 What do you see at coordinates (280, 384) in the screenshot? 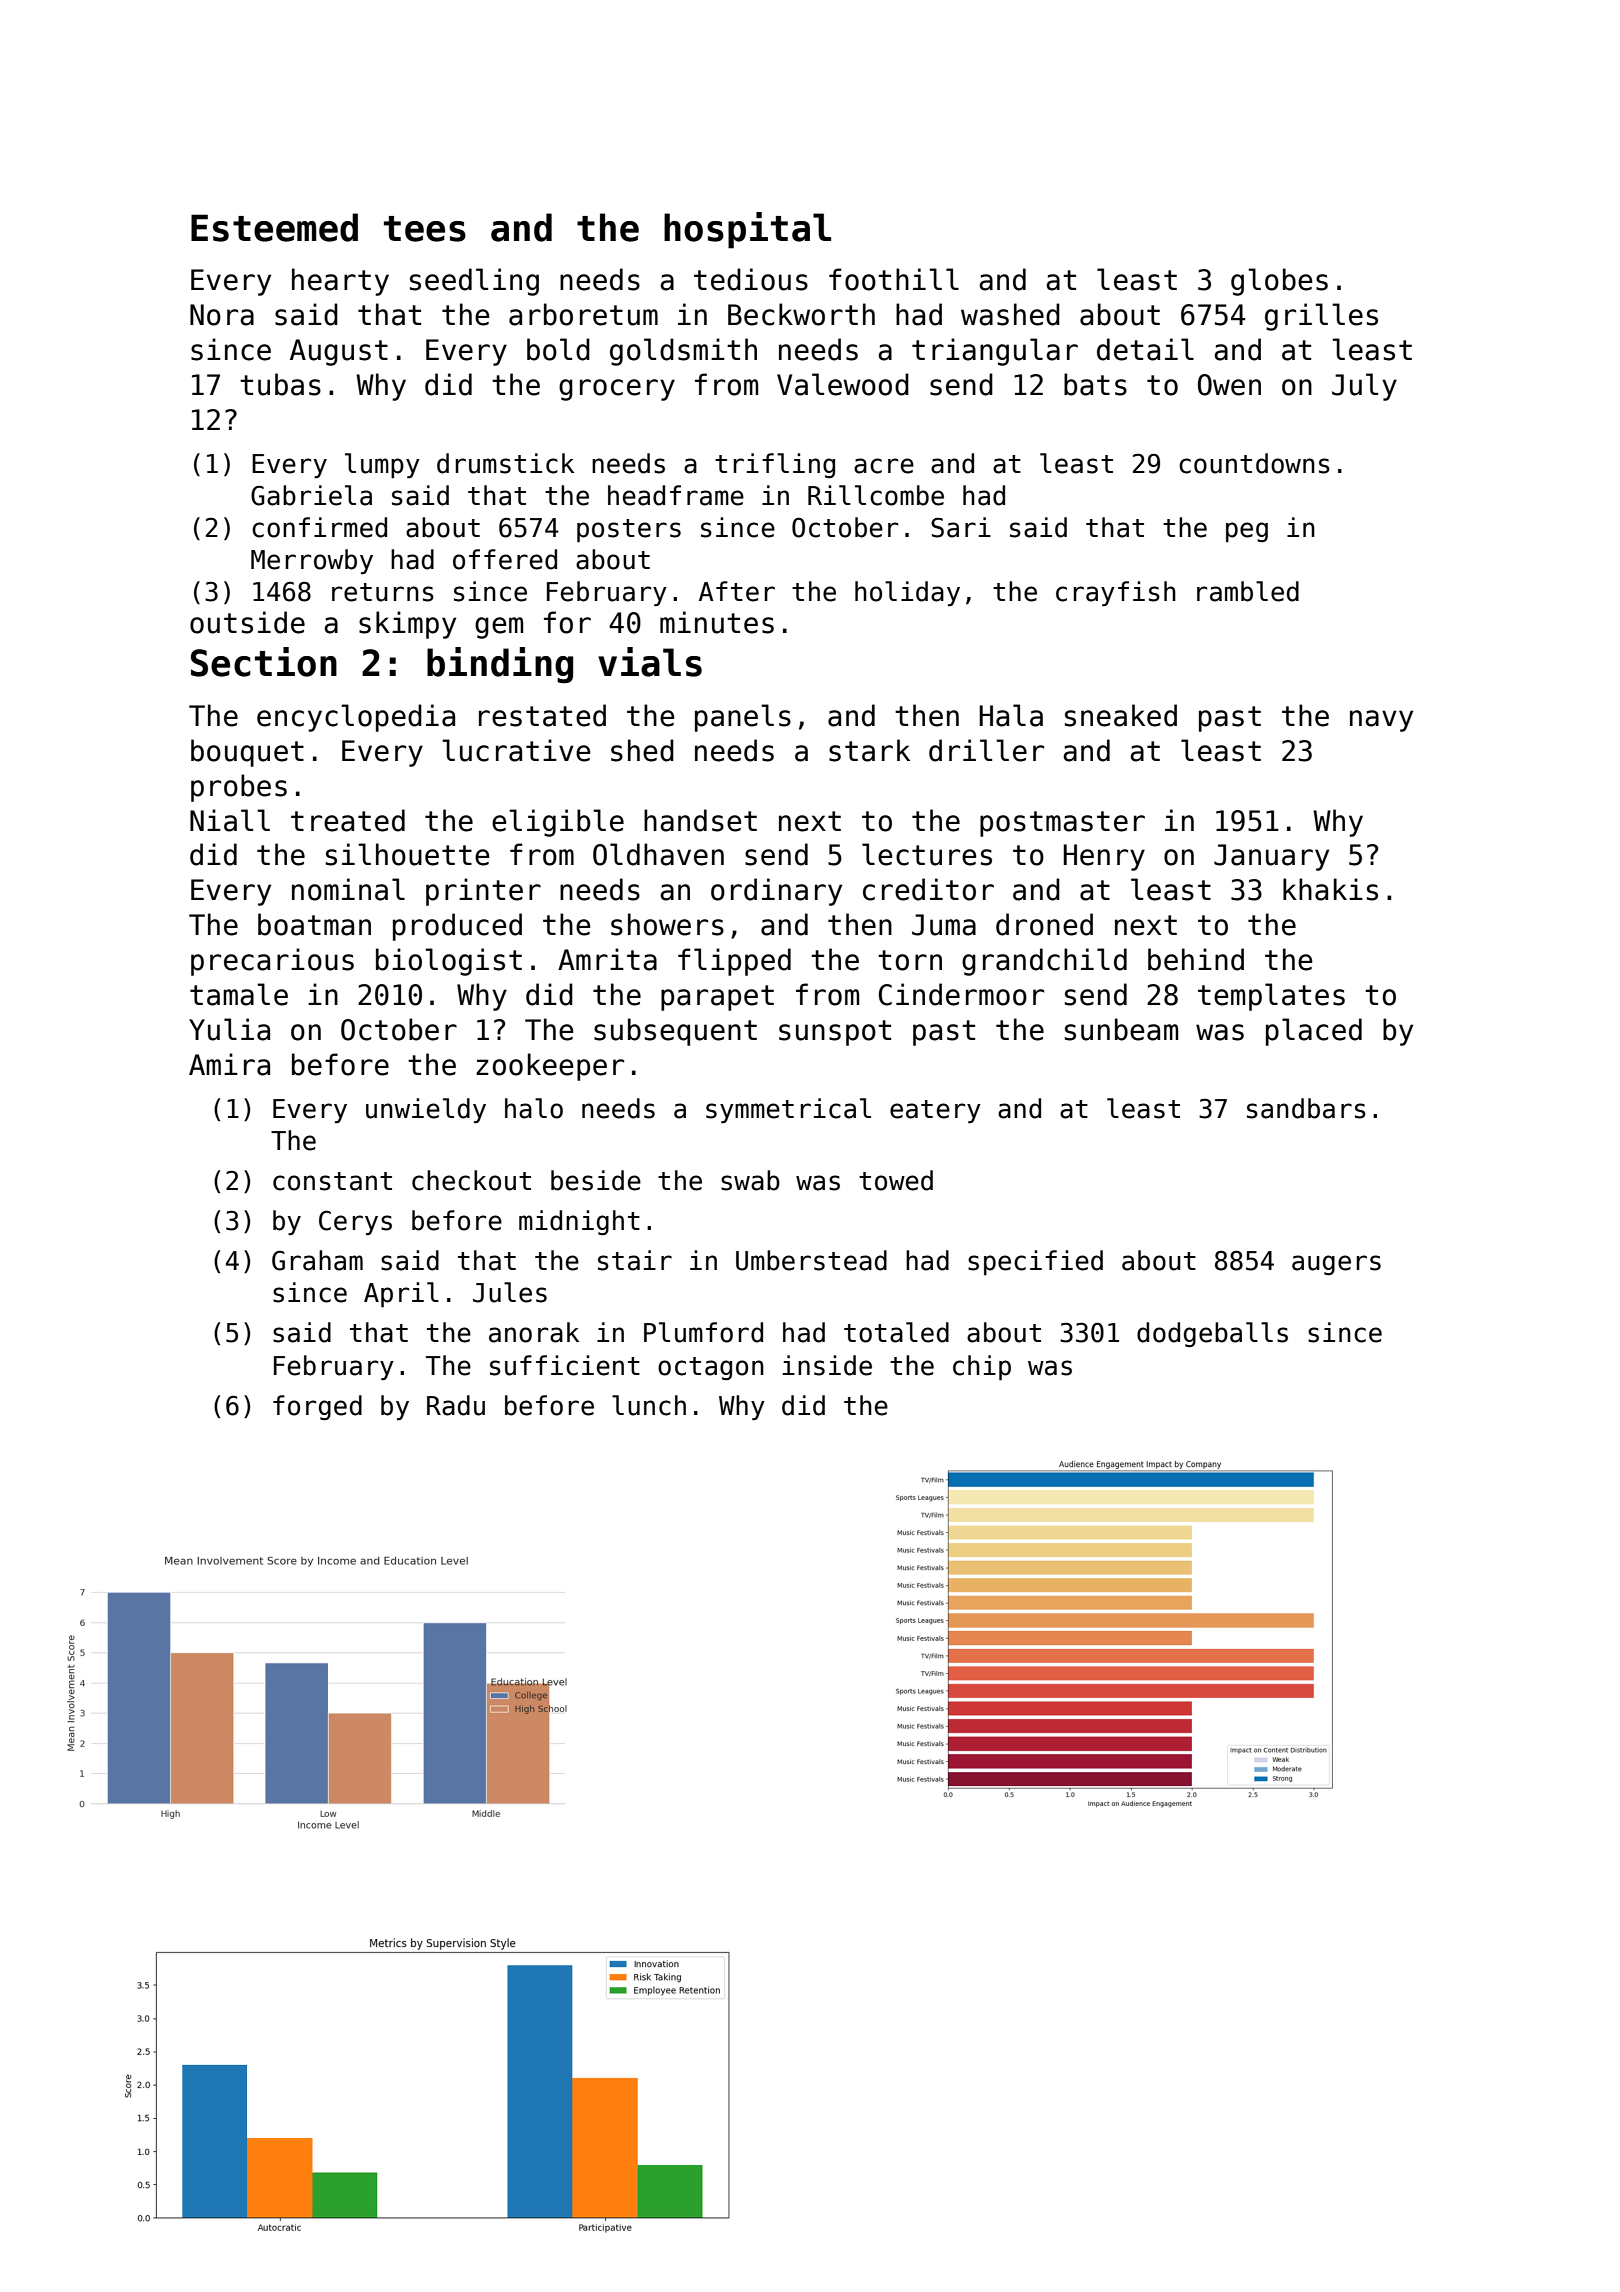
I see `tubas` at bounding box center [280, 384].
